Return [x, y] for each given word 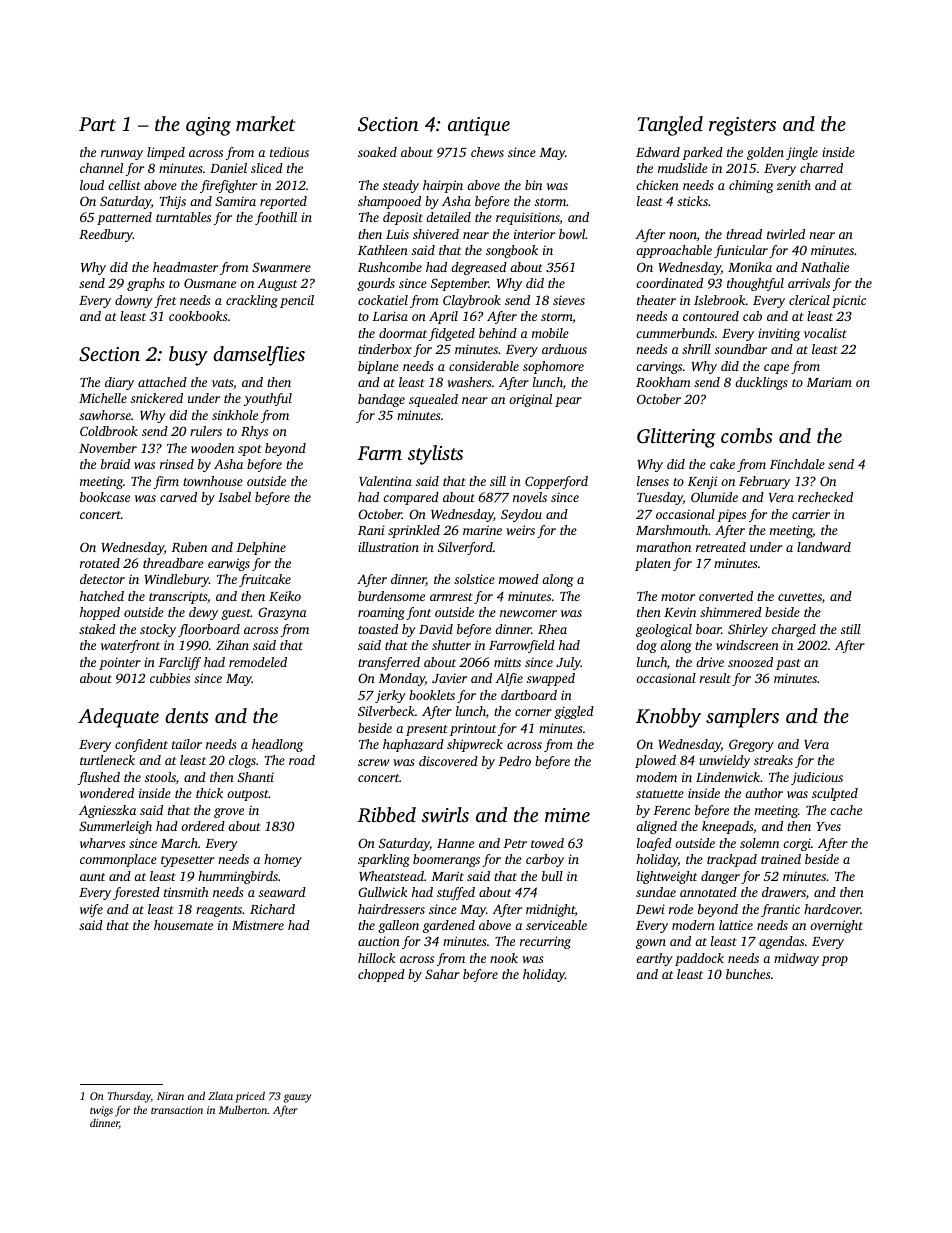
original [530, 400]
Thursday [129, 1097]
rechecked [825, 497]
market [266, 123]
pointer [120, 663]
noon [683, 235]
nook [504, 958]
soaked [377, 152]
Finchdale [797, 464]
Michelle [103, 398]
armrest [451, 597]
